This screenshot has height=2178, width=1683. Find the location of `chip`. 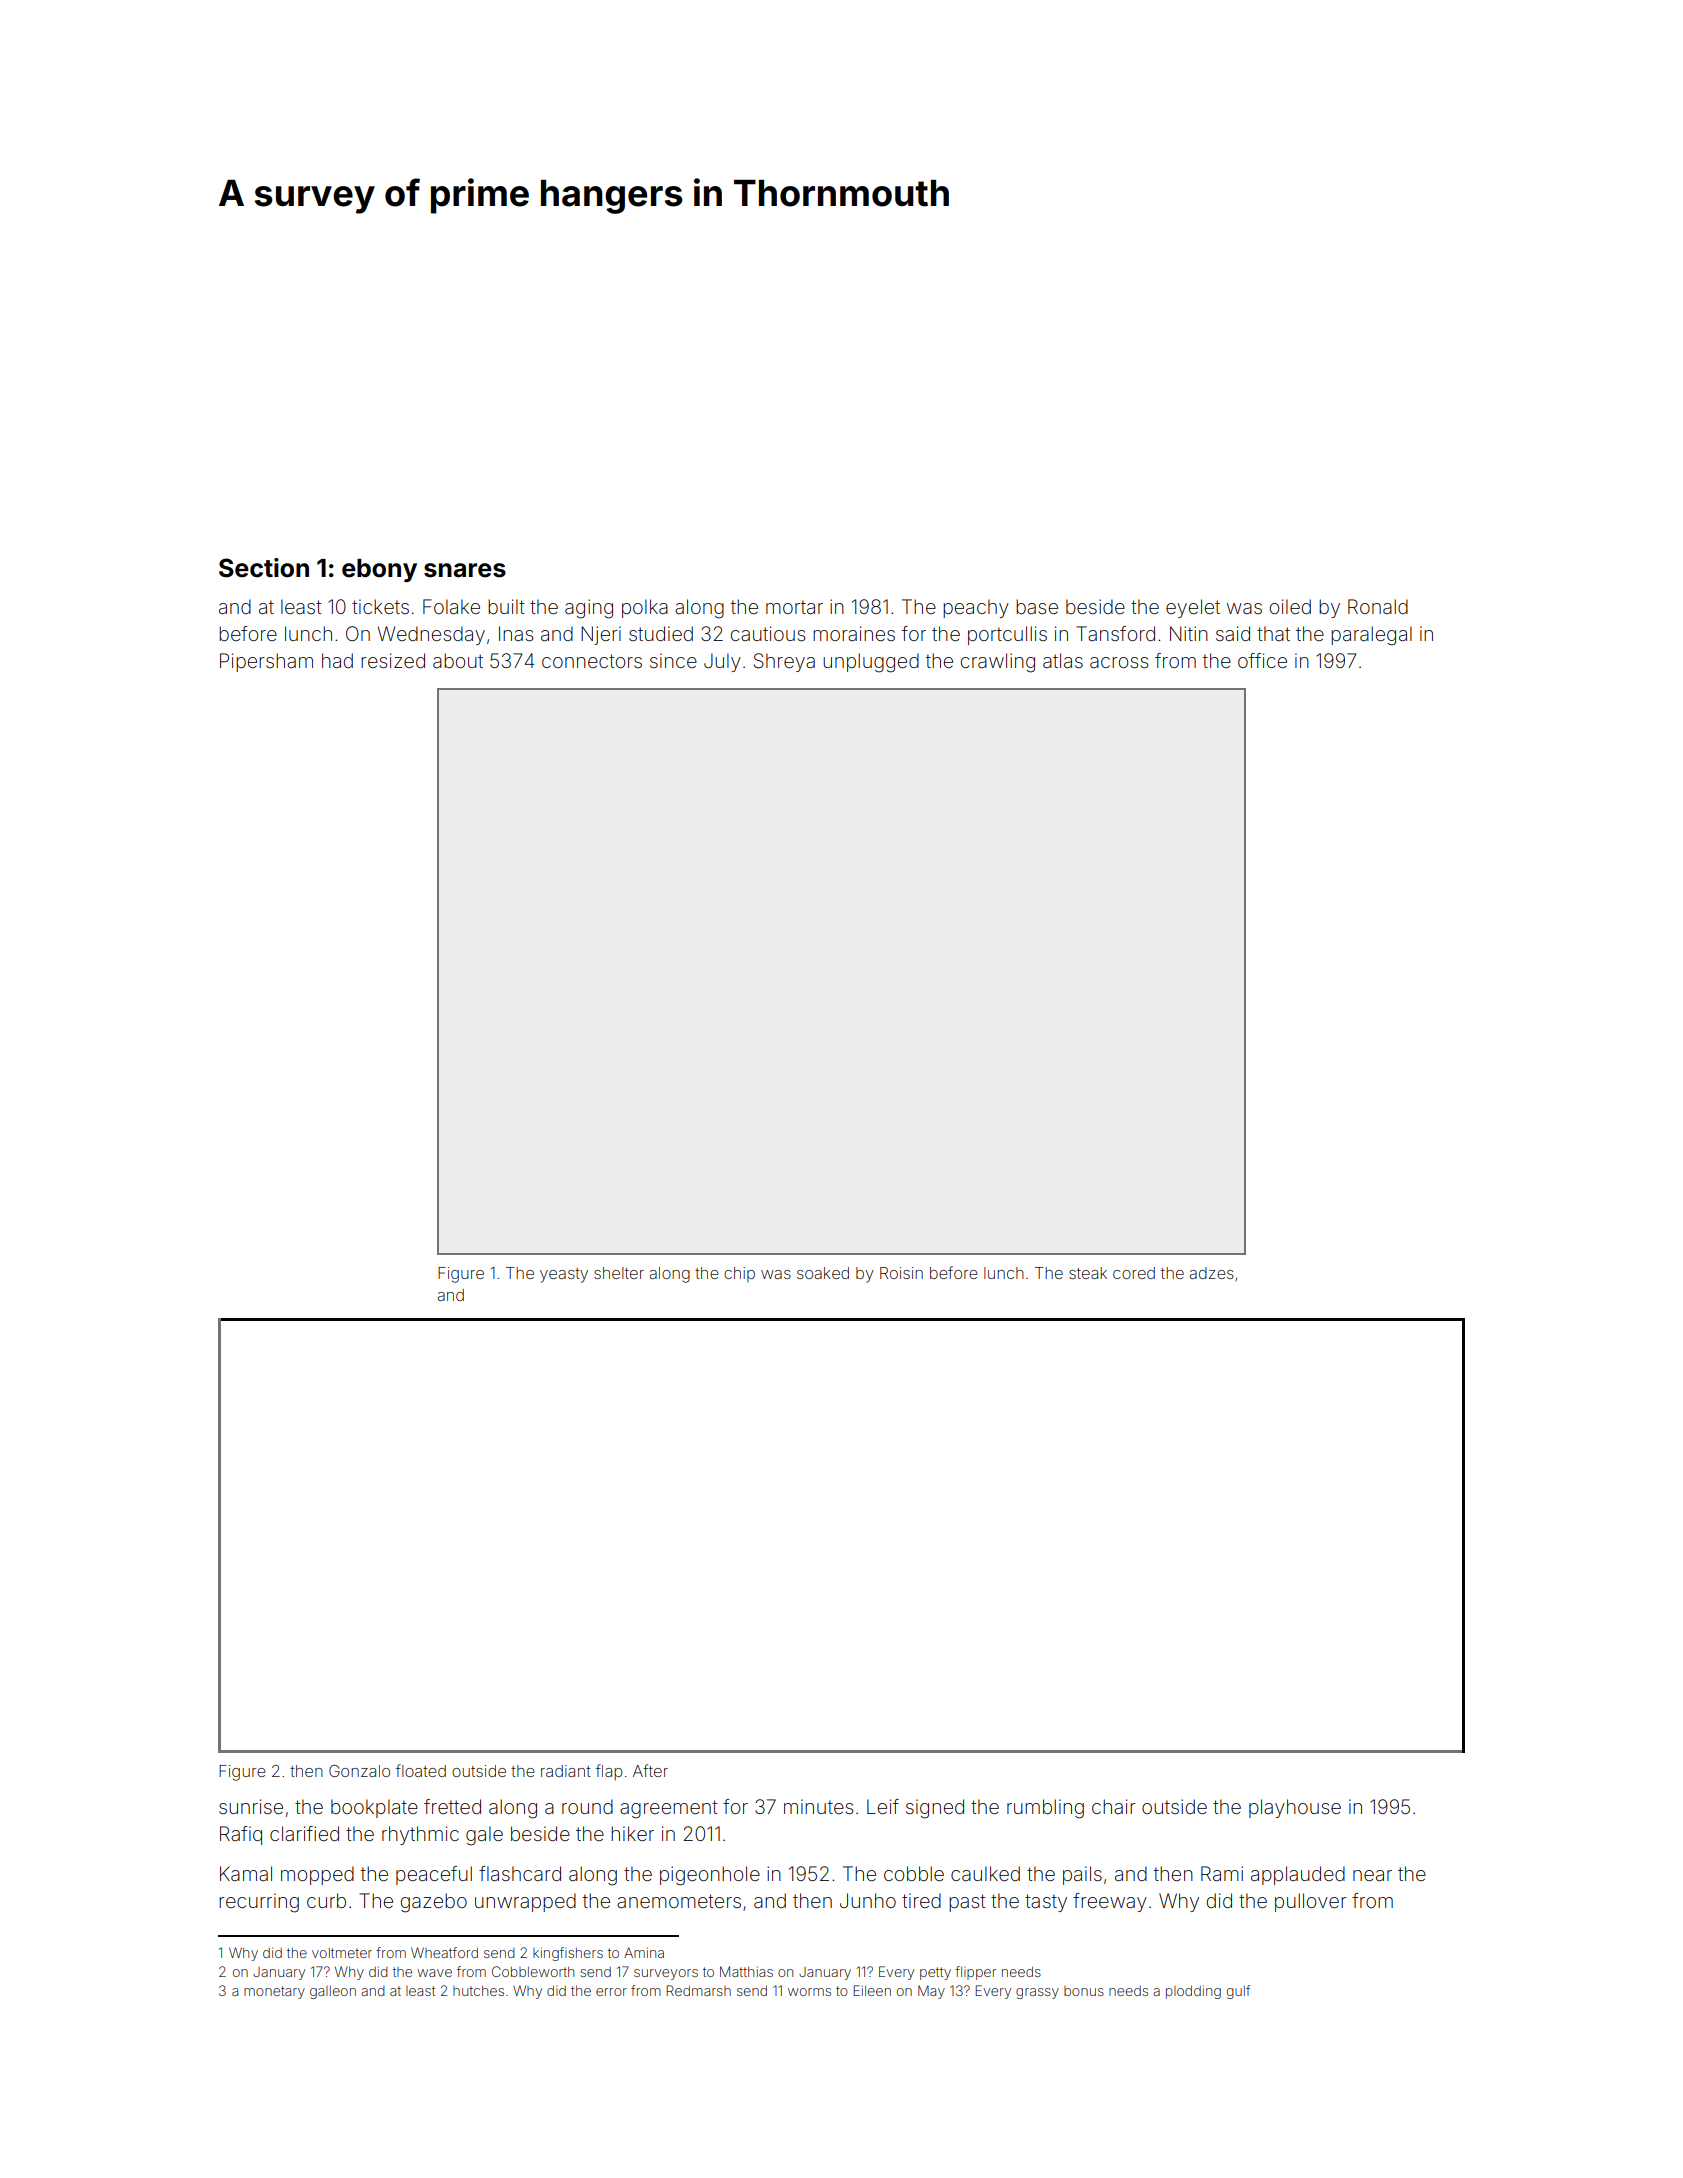

chip is located at coordinates (739, 1274).
